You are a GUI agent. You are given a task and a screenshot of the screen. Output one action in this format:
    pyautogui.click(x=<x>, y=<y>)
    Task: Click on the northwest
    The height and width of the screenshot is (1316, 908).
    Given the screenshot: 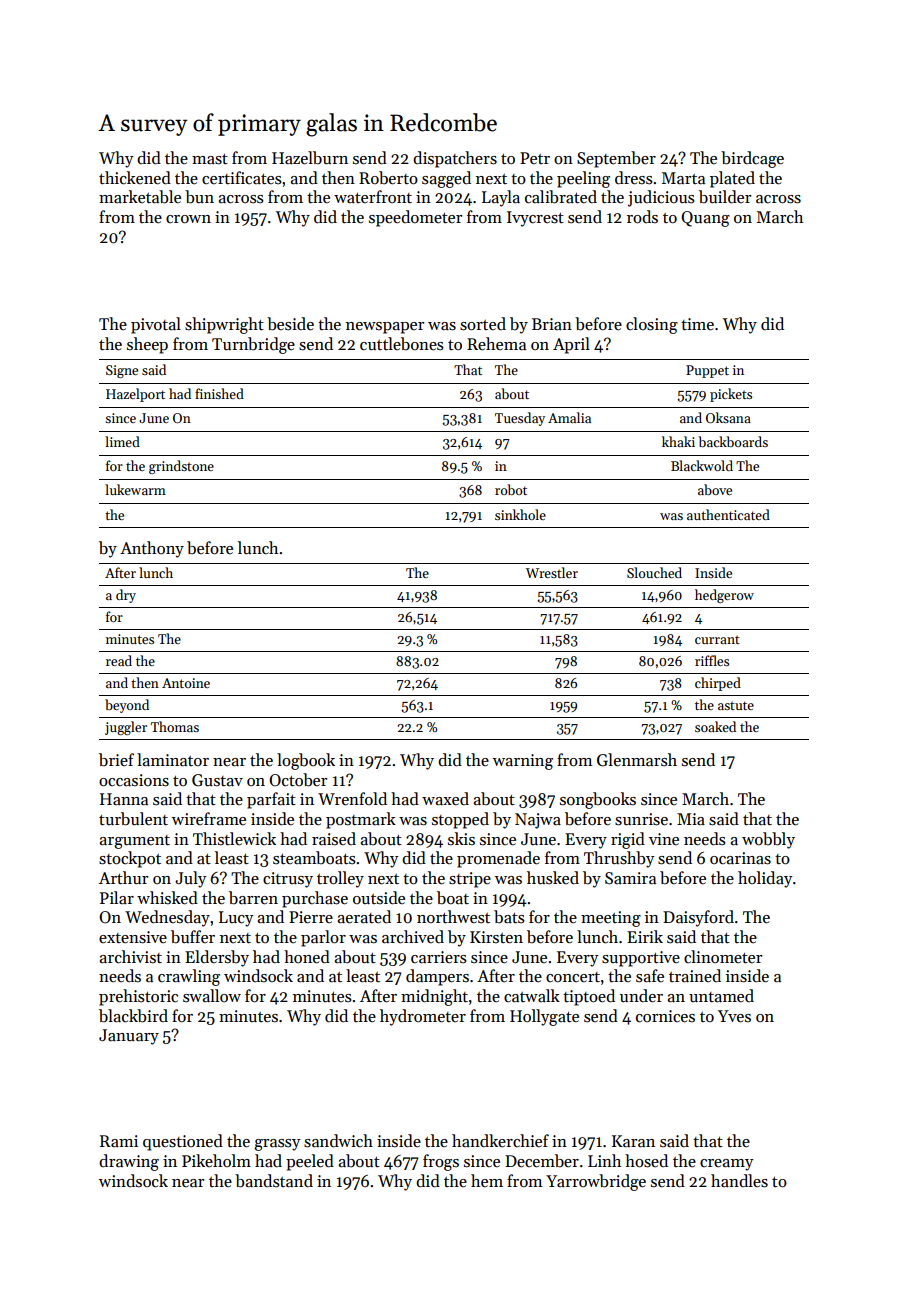 What is the action you would take?
    pyautogui.click(x=453, y=917)
